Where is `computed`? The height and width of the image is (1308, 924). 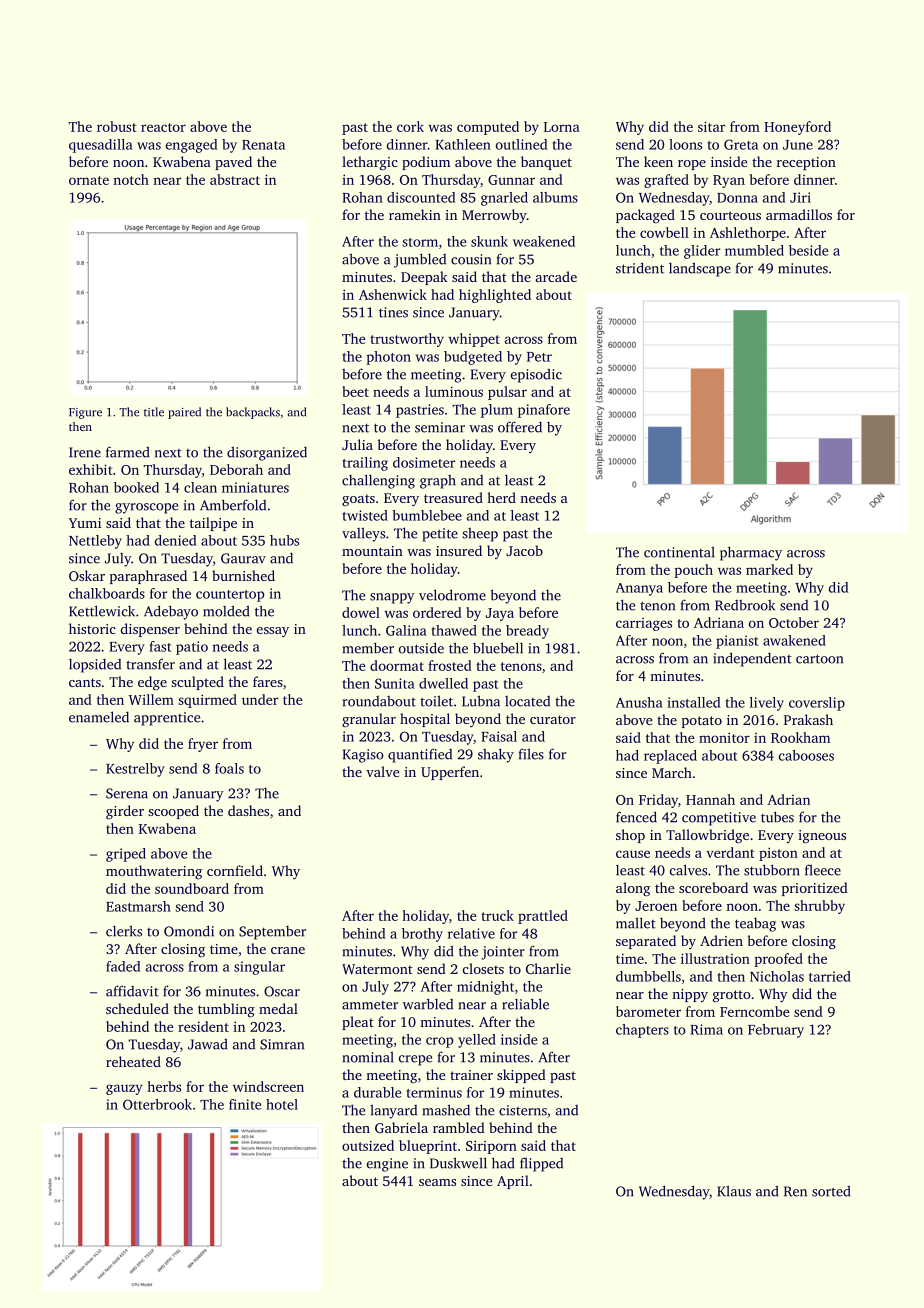 computed is located at coordinates (488, 128).
